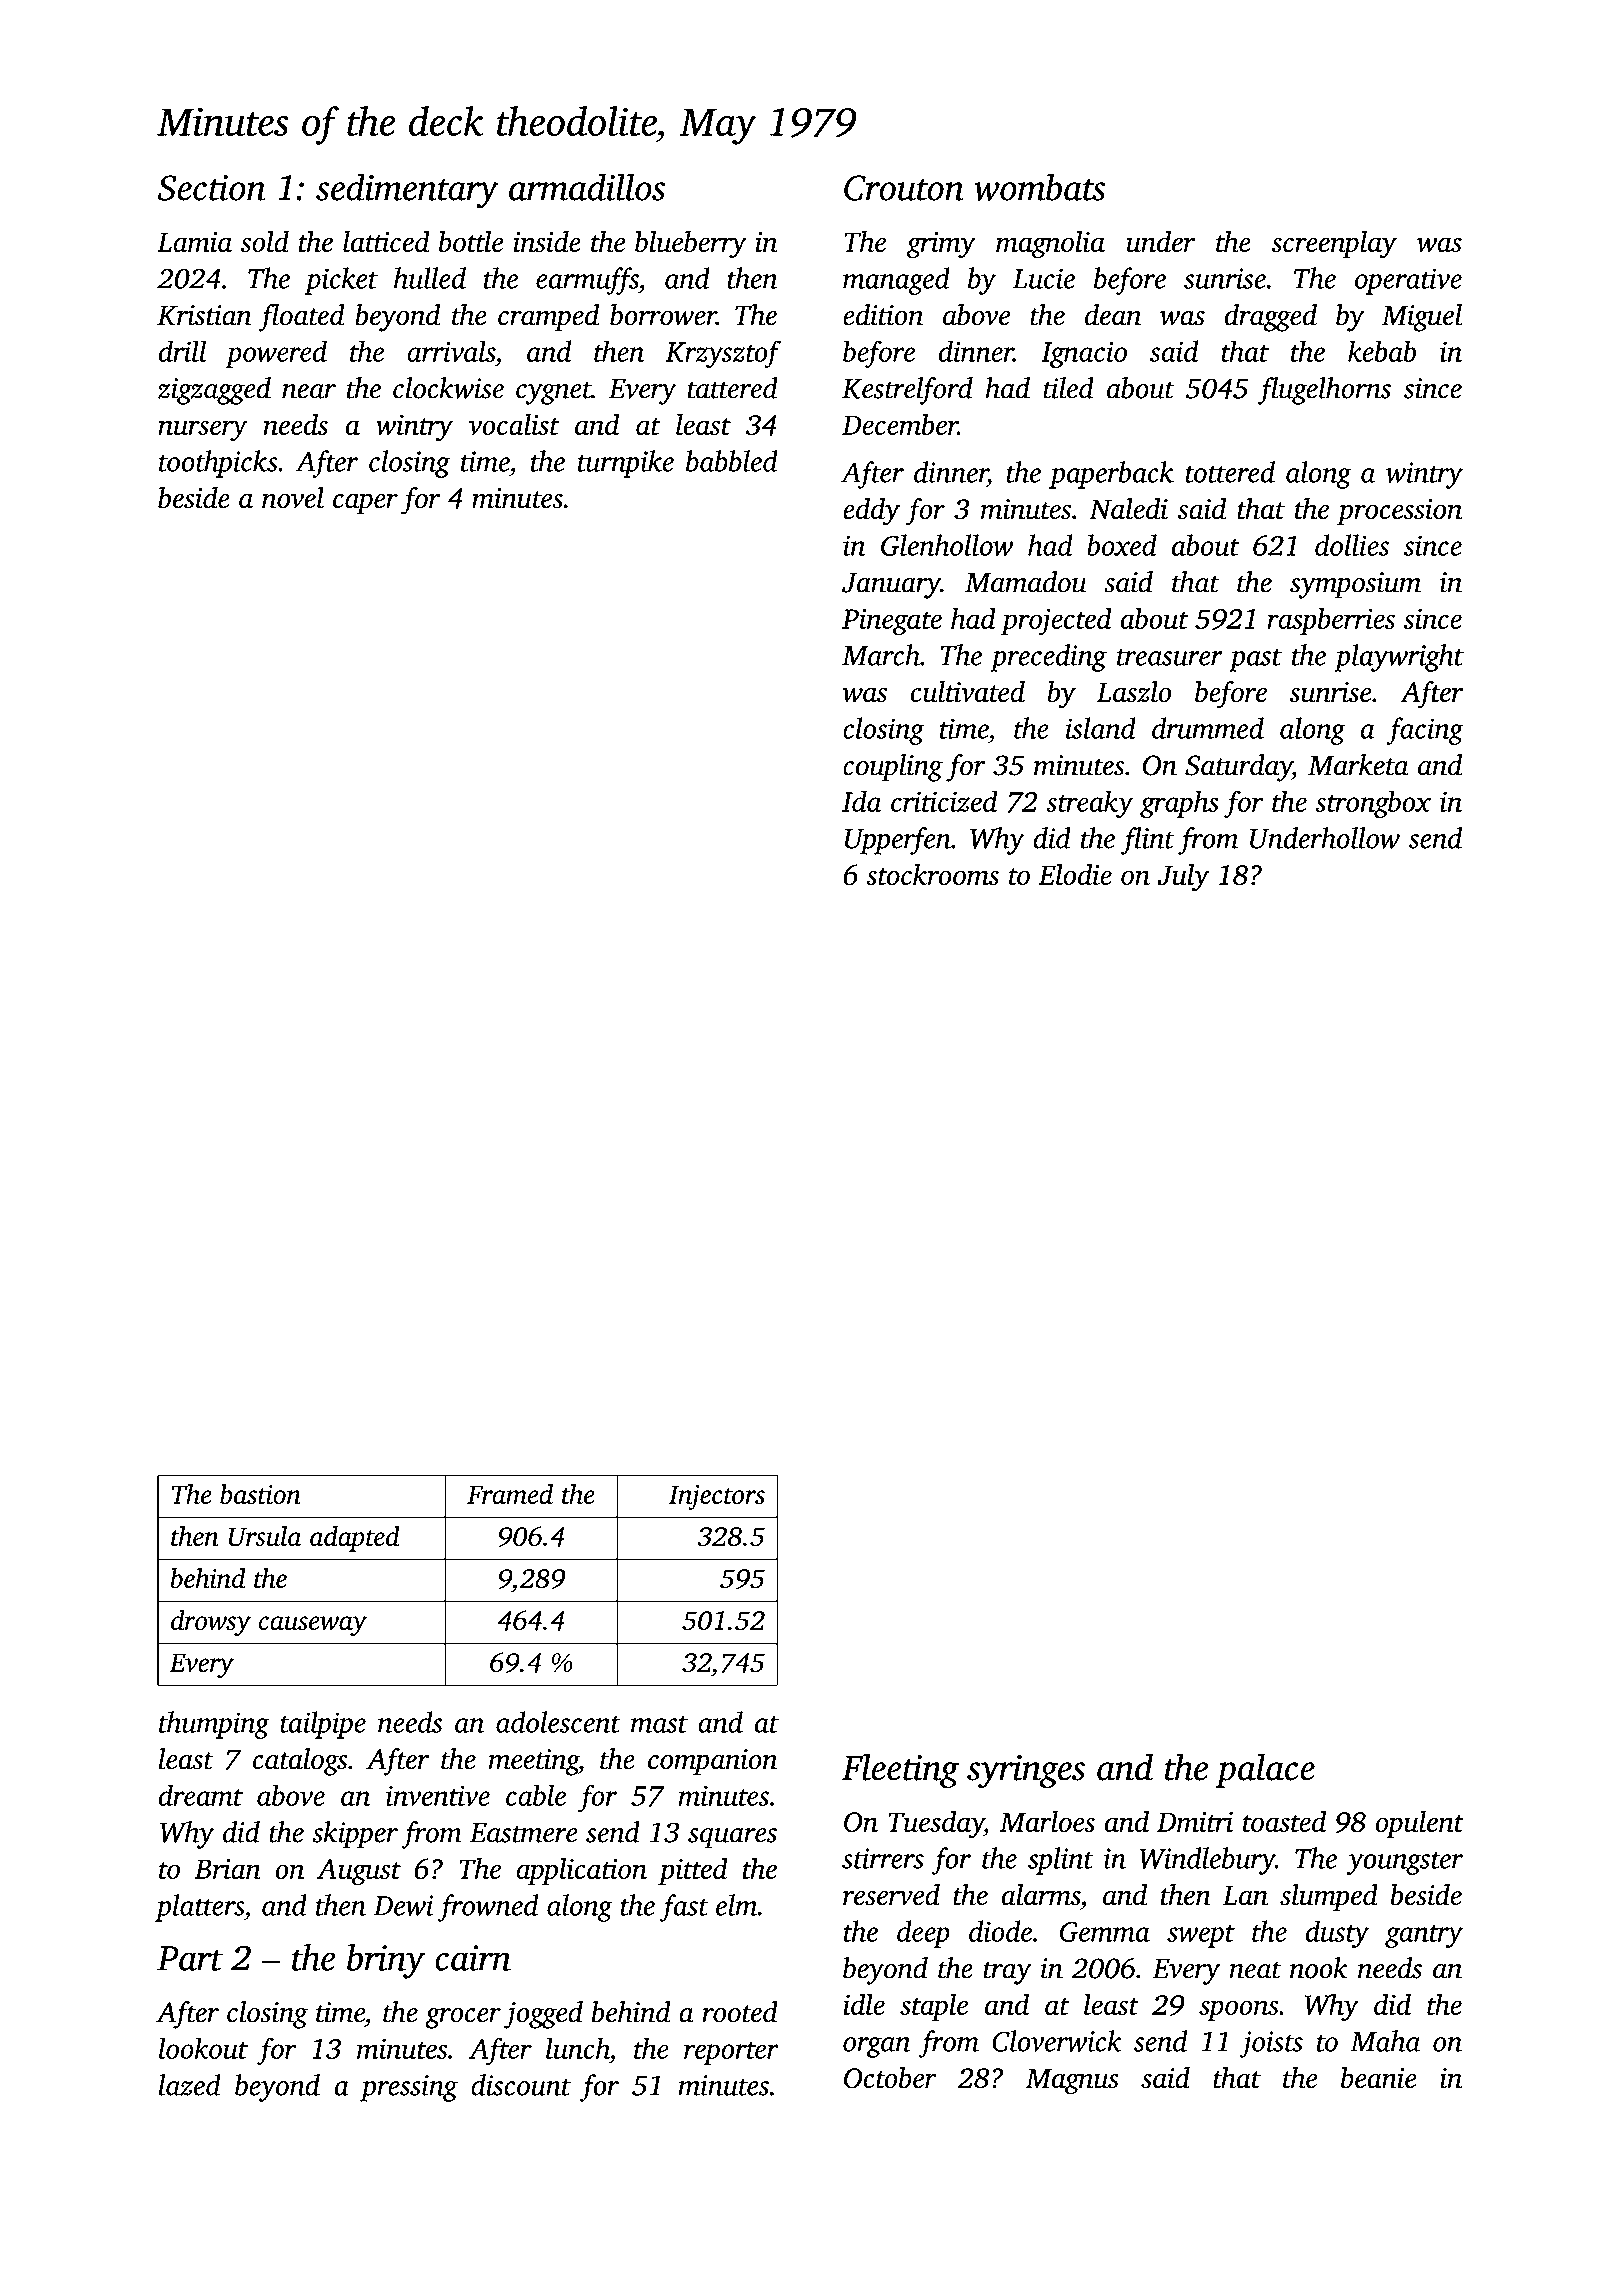 Image resolution: width=1620 pixels, height=2292 pixels. Describe the element at coordinates (1399, 512) in the image. I see `procession` at that location.
